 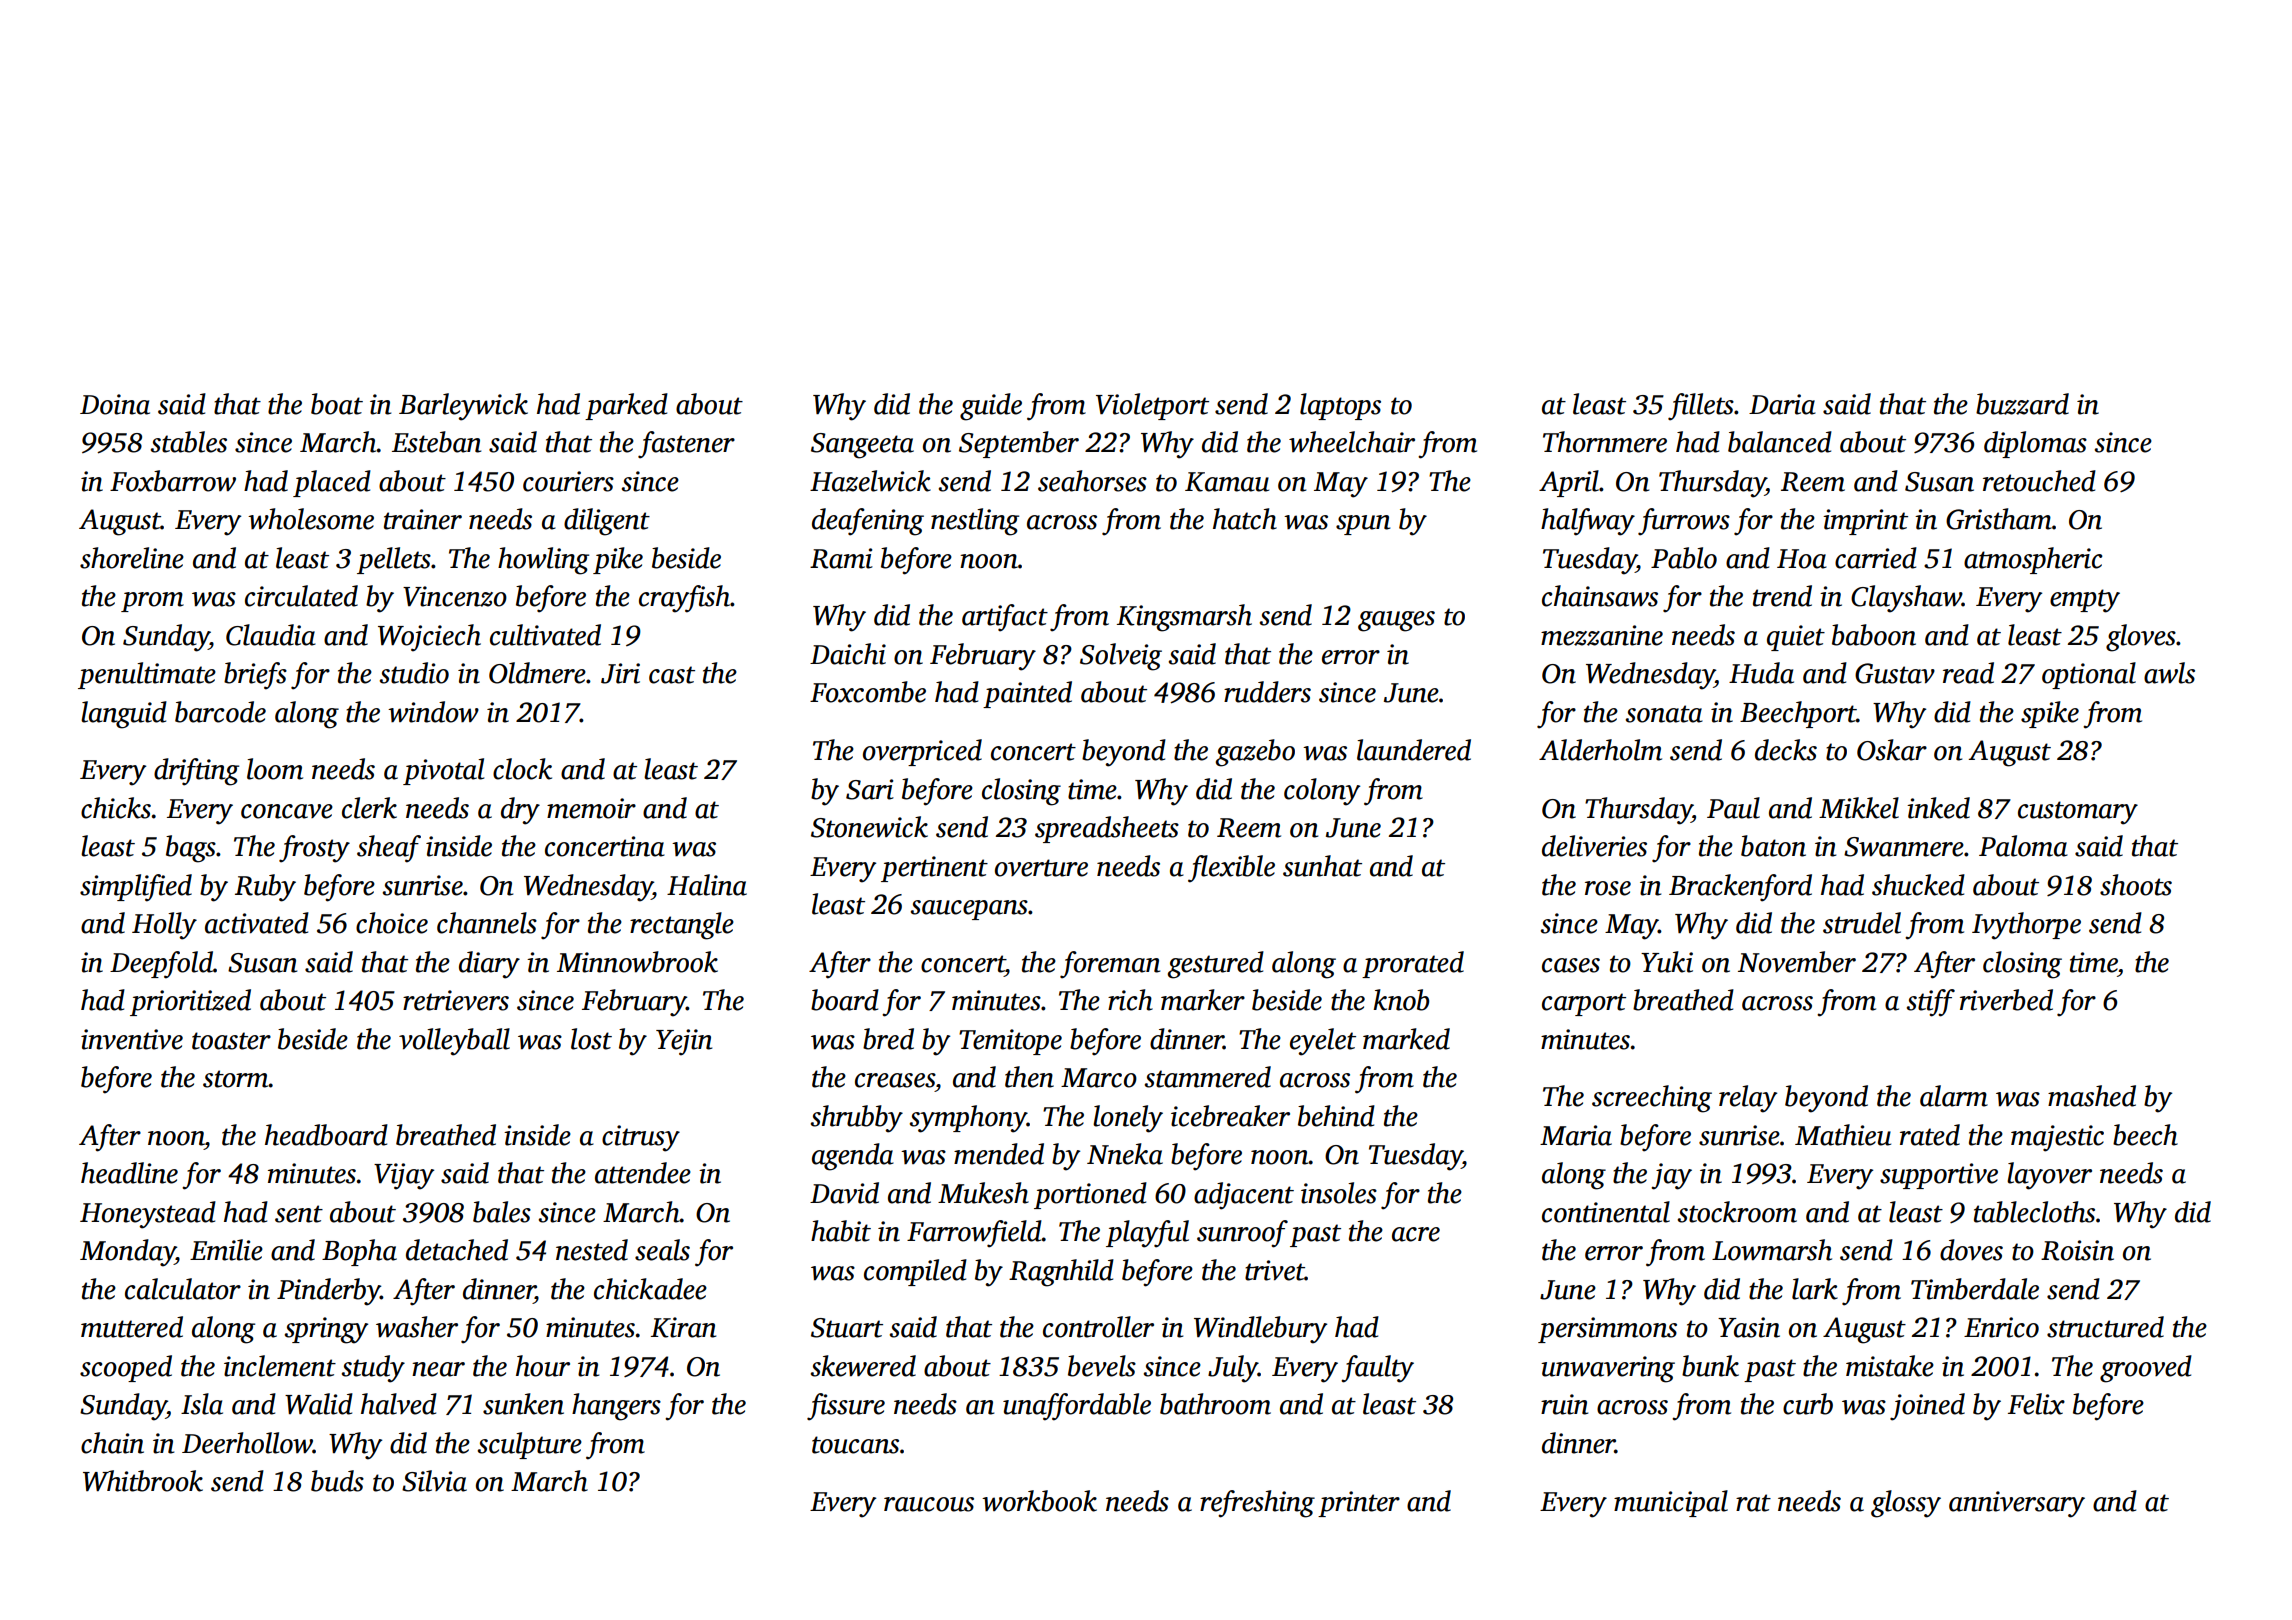 I want to click on curb, so click(x=1808, y=1404).
